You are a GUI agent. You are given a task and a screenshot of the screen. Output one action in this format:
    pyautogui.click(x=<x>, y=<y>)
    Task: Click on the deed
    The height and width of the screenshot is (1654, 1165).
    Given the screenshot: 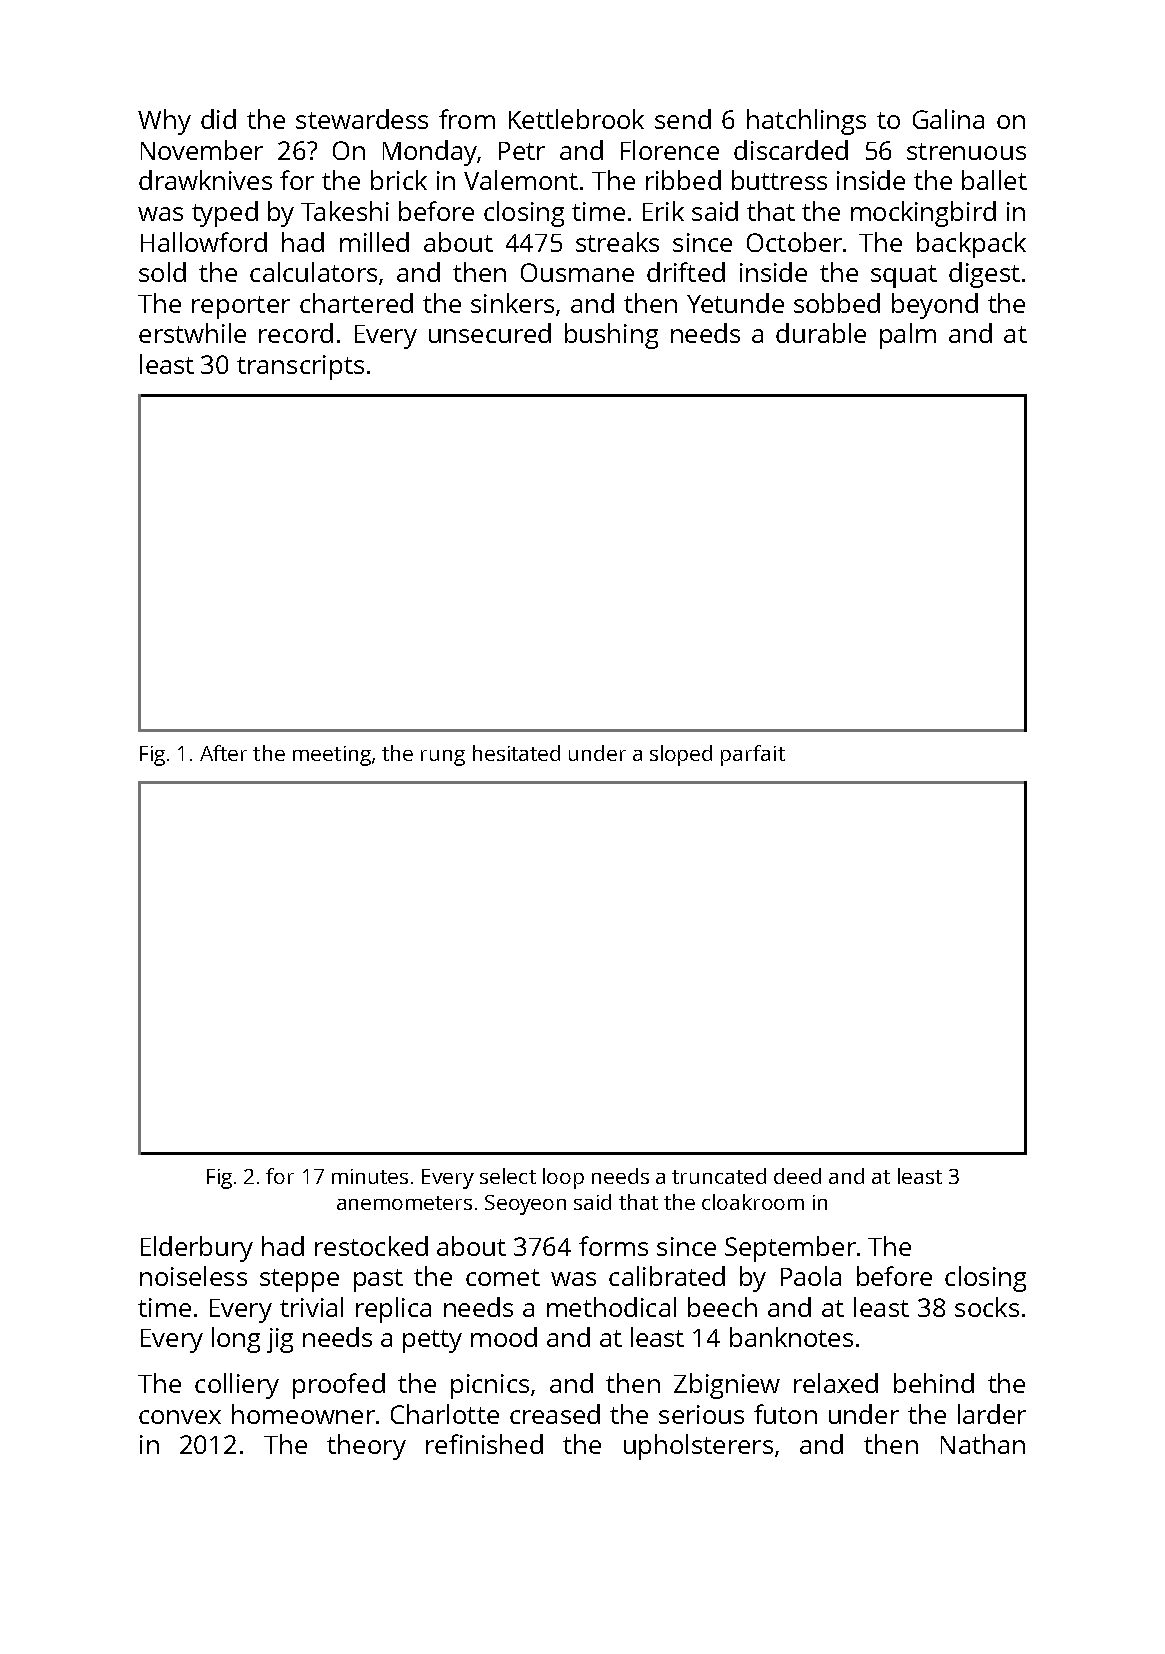 What is the action you would take?
    pyautogui.click(x=797, y=1176)
